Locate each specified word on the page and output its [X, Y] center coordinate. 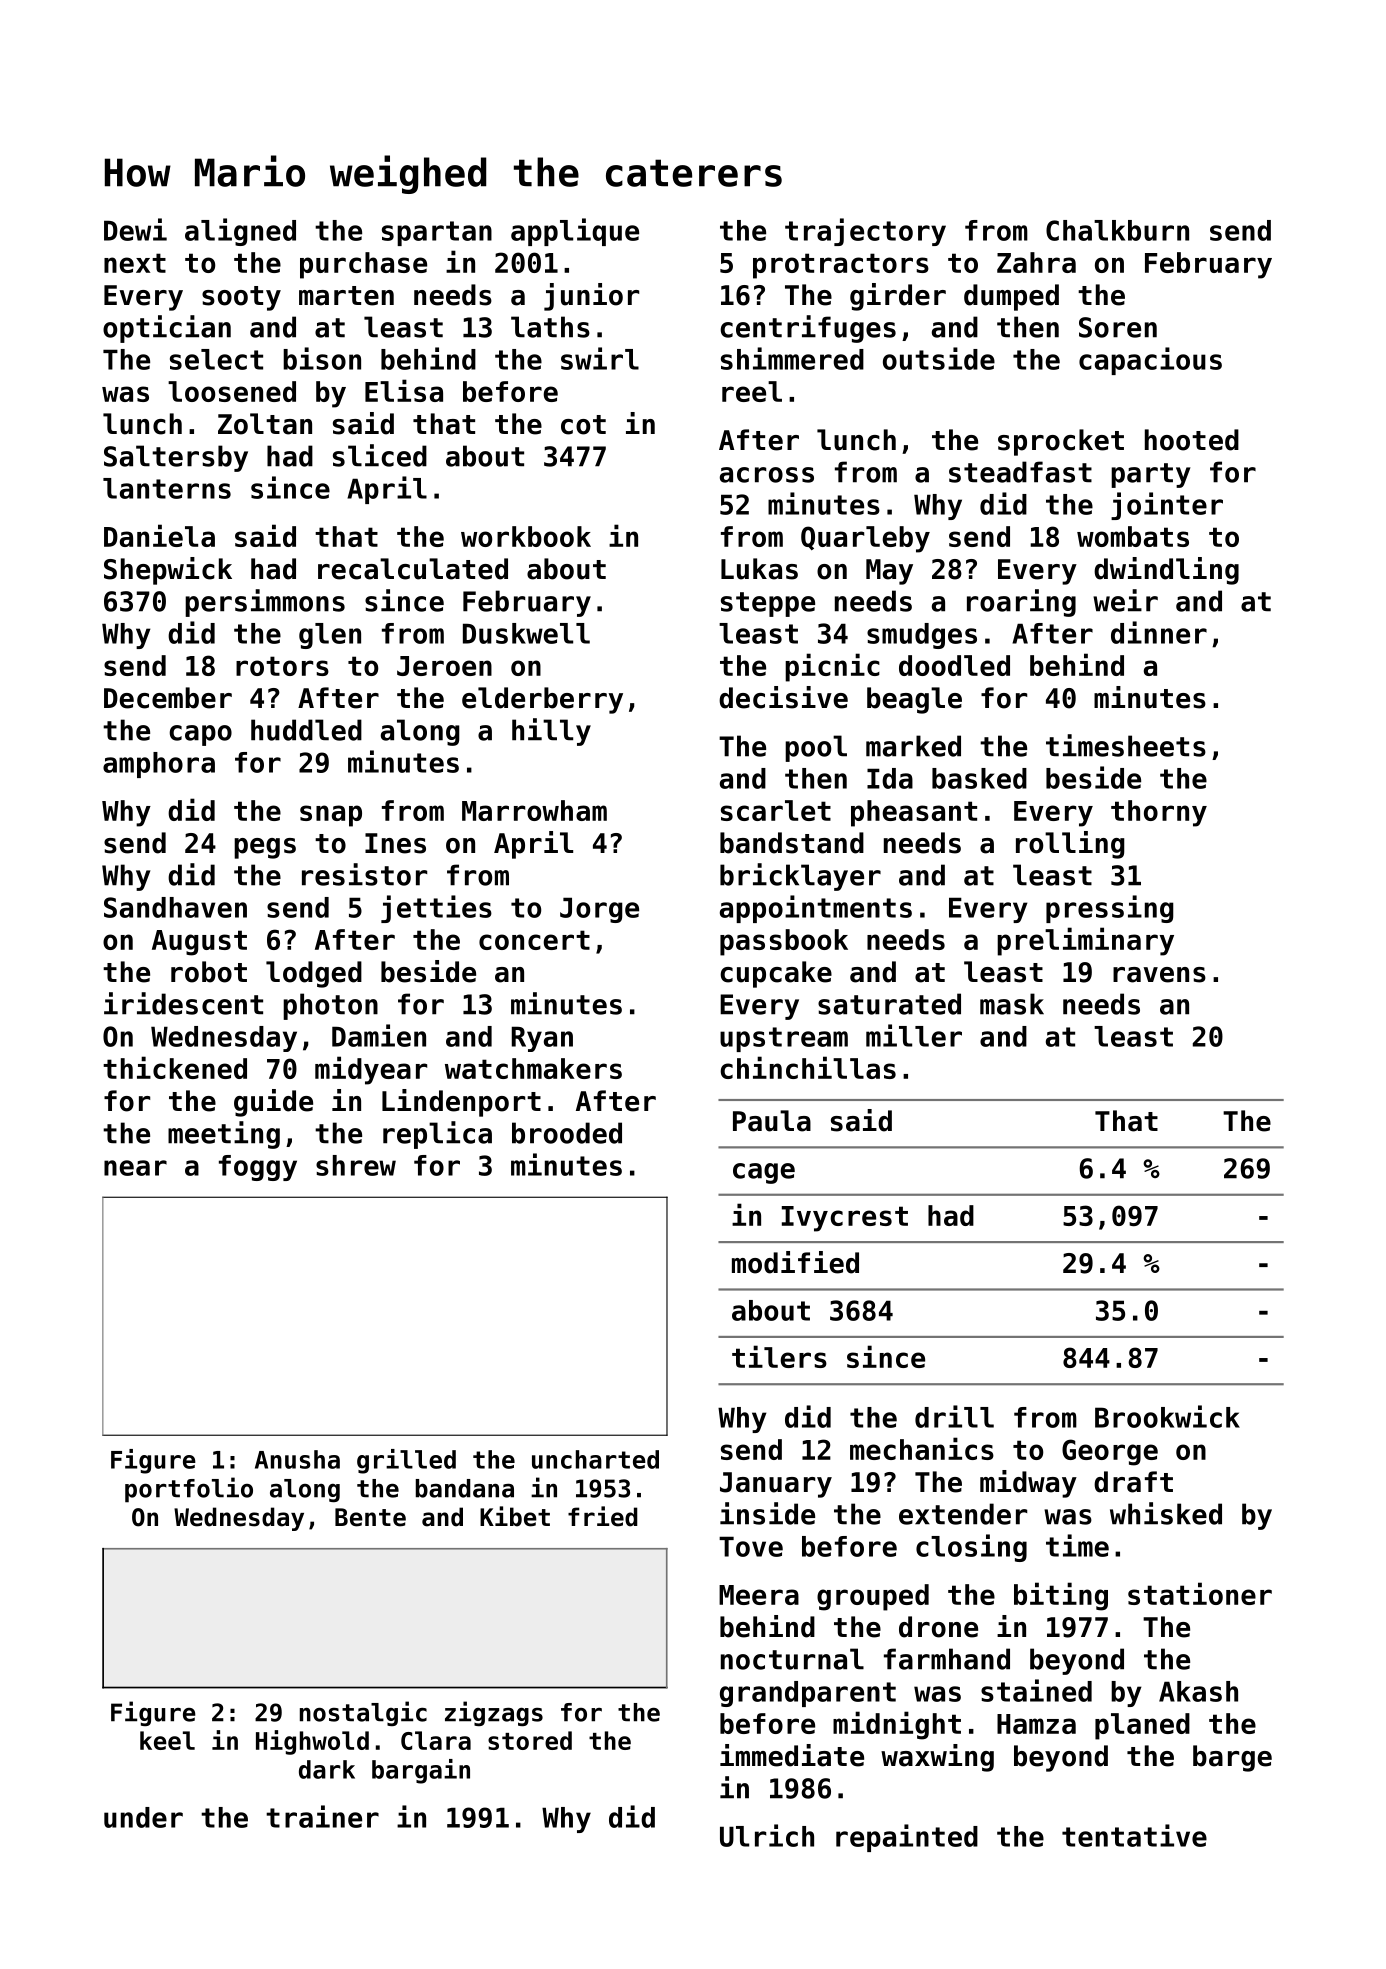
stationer [1200, 1593]
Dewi [135, 229]
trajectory [865, 232]
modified [795, 1262]
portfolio [189, 1490]
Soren [1118, 327]
